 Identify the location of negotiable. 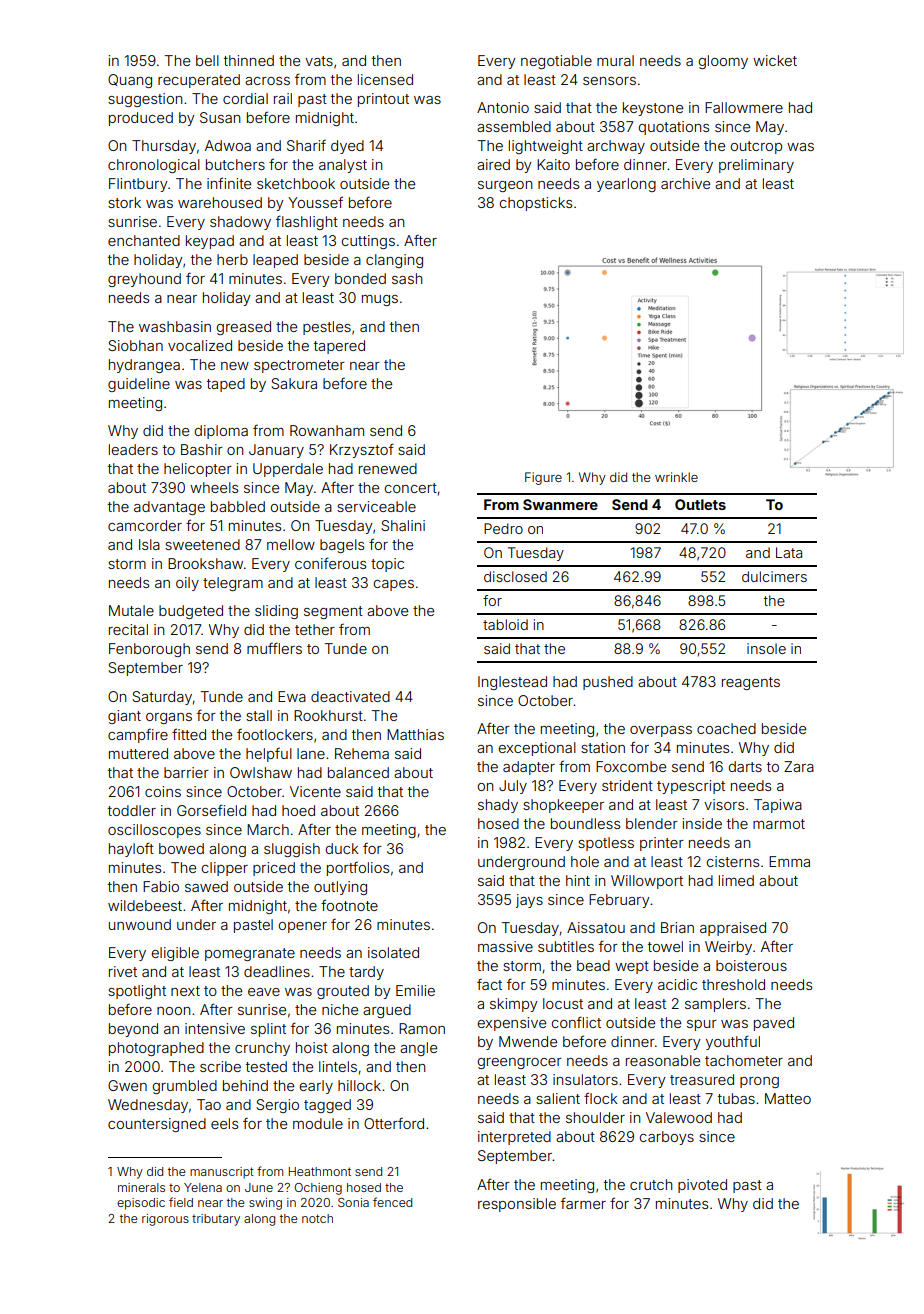
(556, 62).
